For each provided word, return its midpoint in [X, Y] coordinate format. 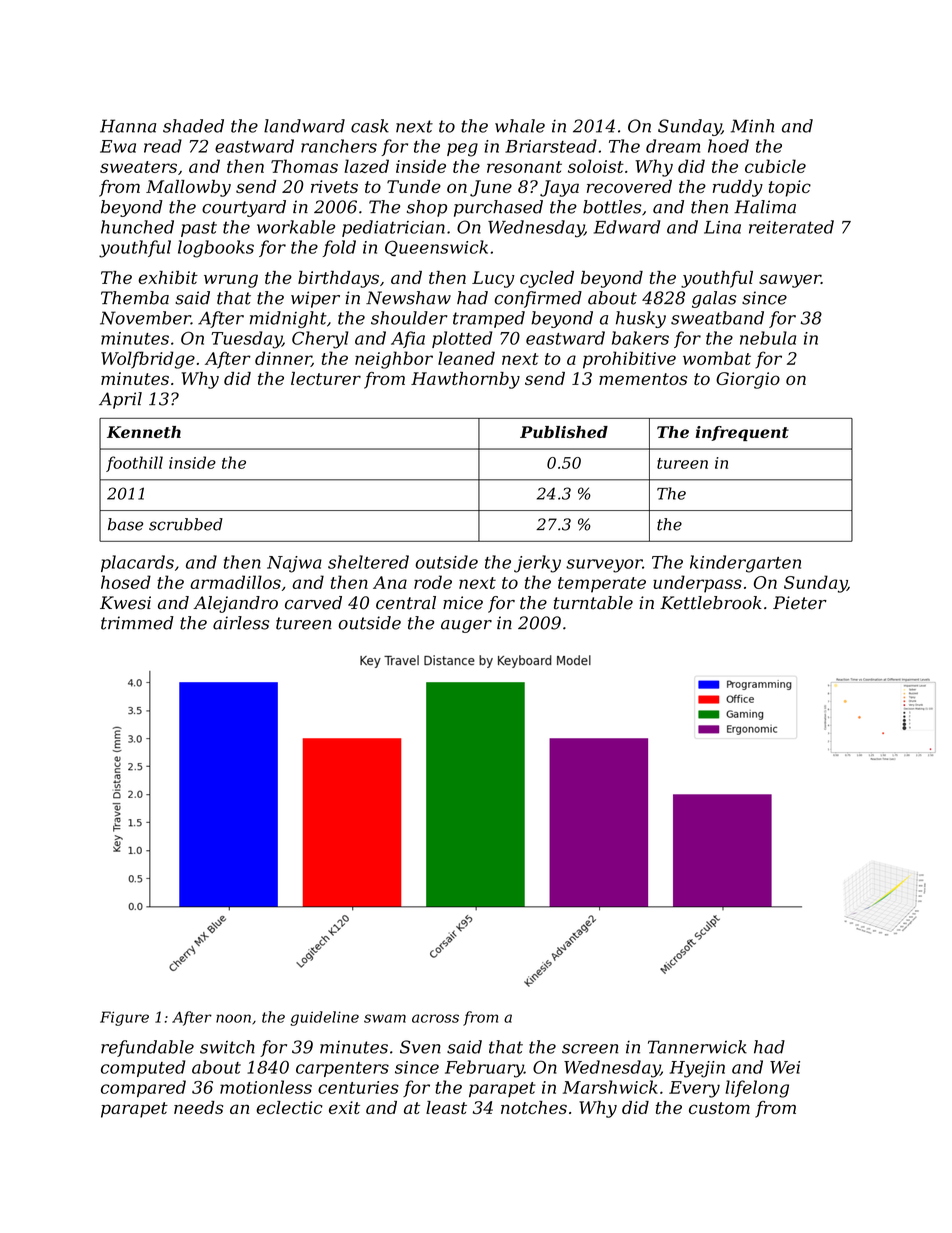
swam [385, 1018]
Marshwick [610, 1087]
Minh [752, 126]
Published [564, 432]
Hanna [128, 126]
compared [143, 1088]
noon [233, 1018]
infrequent [742, 433]
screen [590, 1049]
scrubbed [186, 524]
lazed [366, 166]
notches [534, 1107]
